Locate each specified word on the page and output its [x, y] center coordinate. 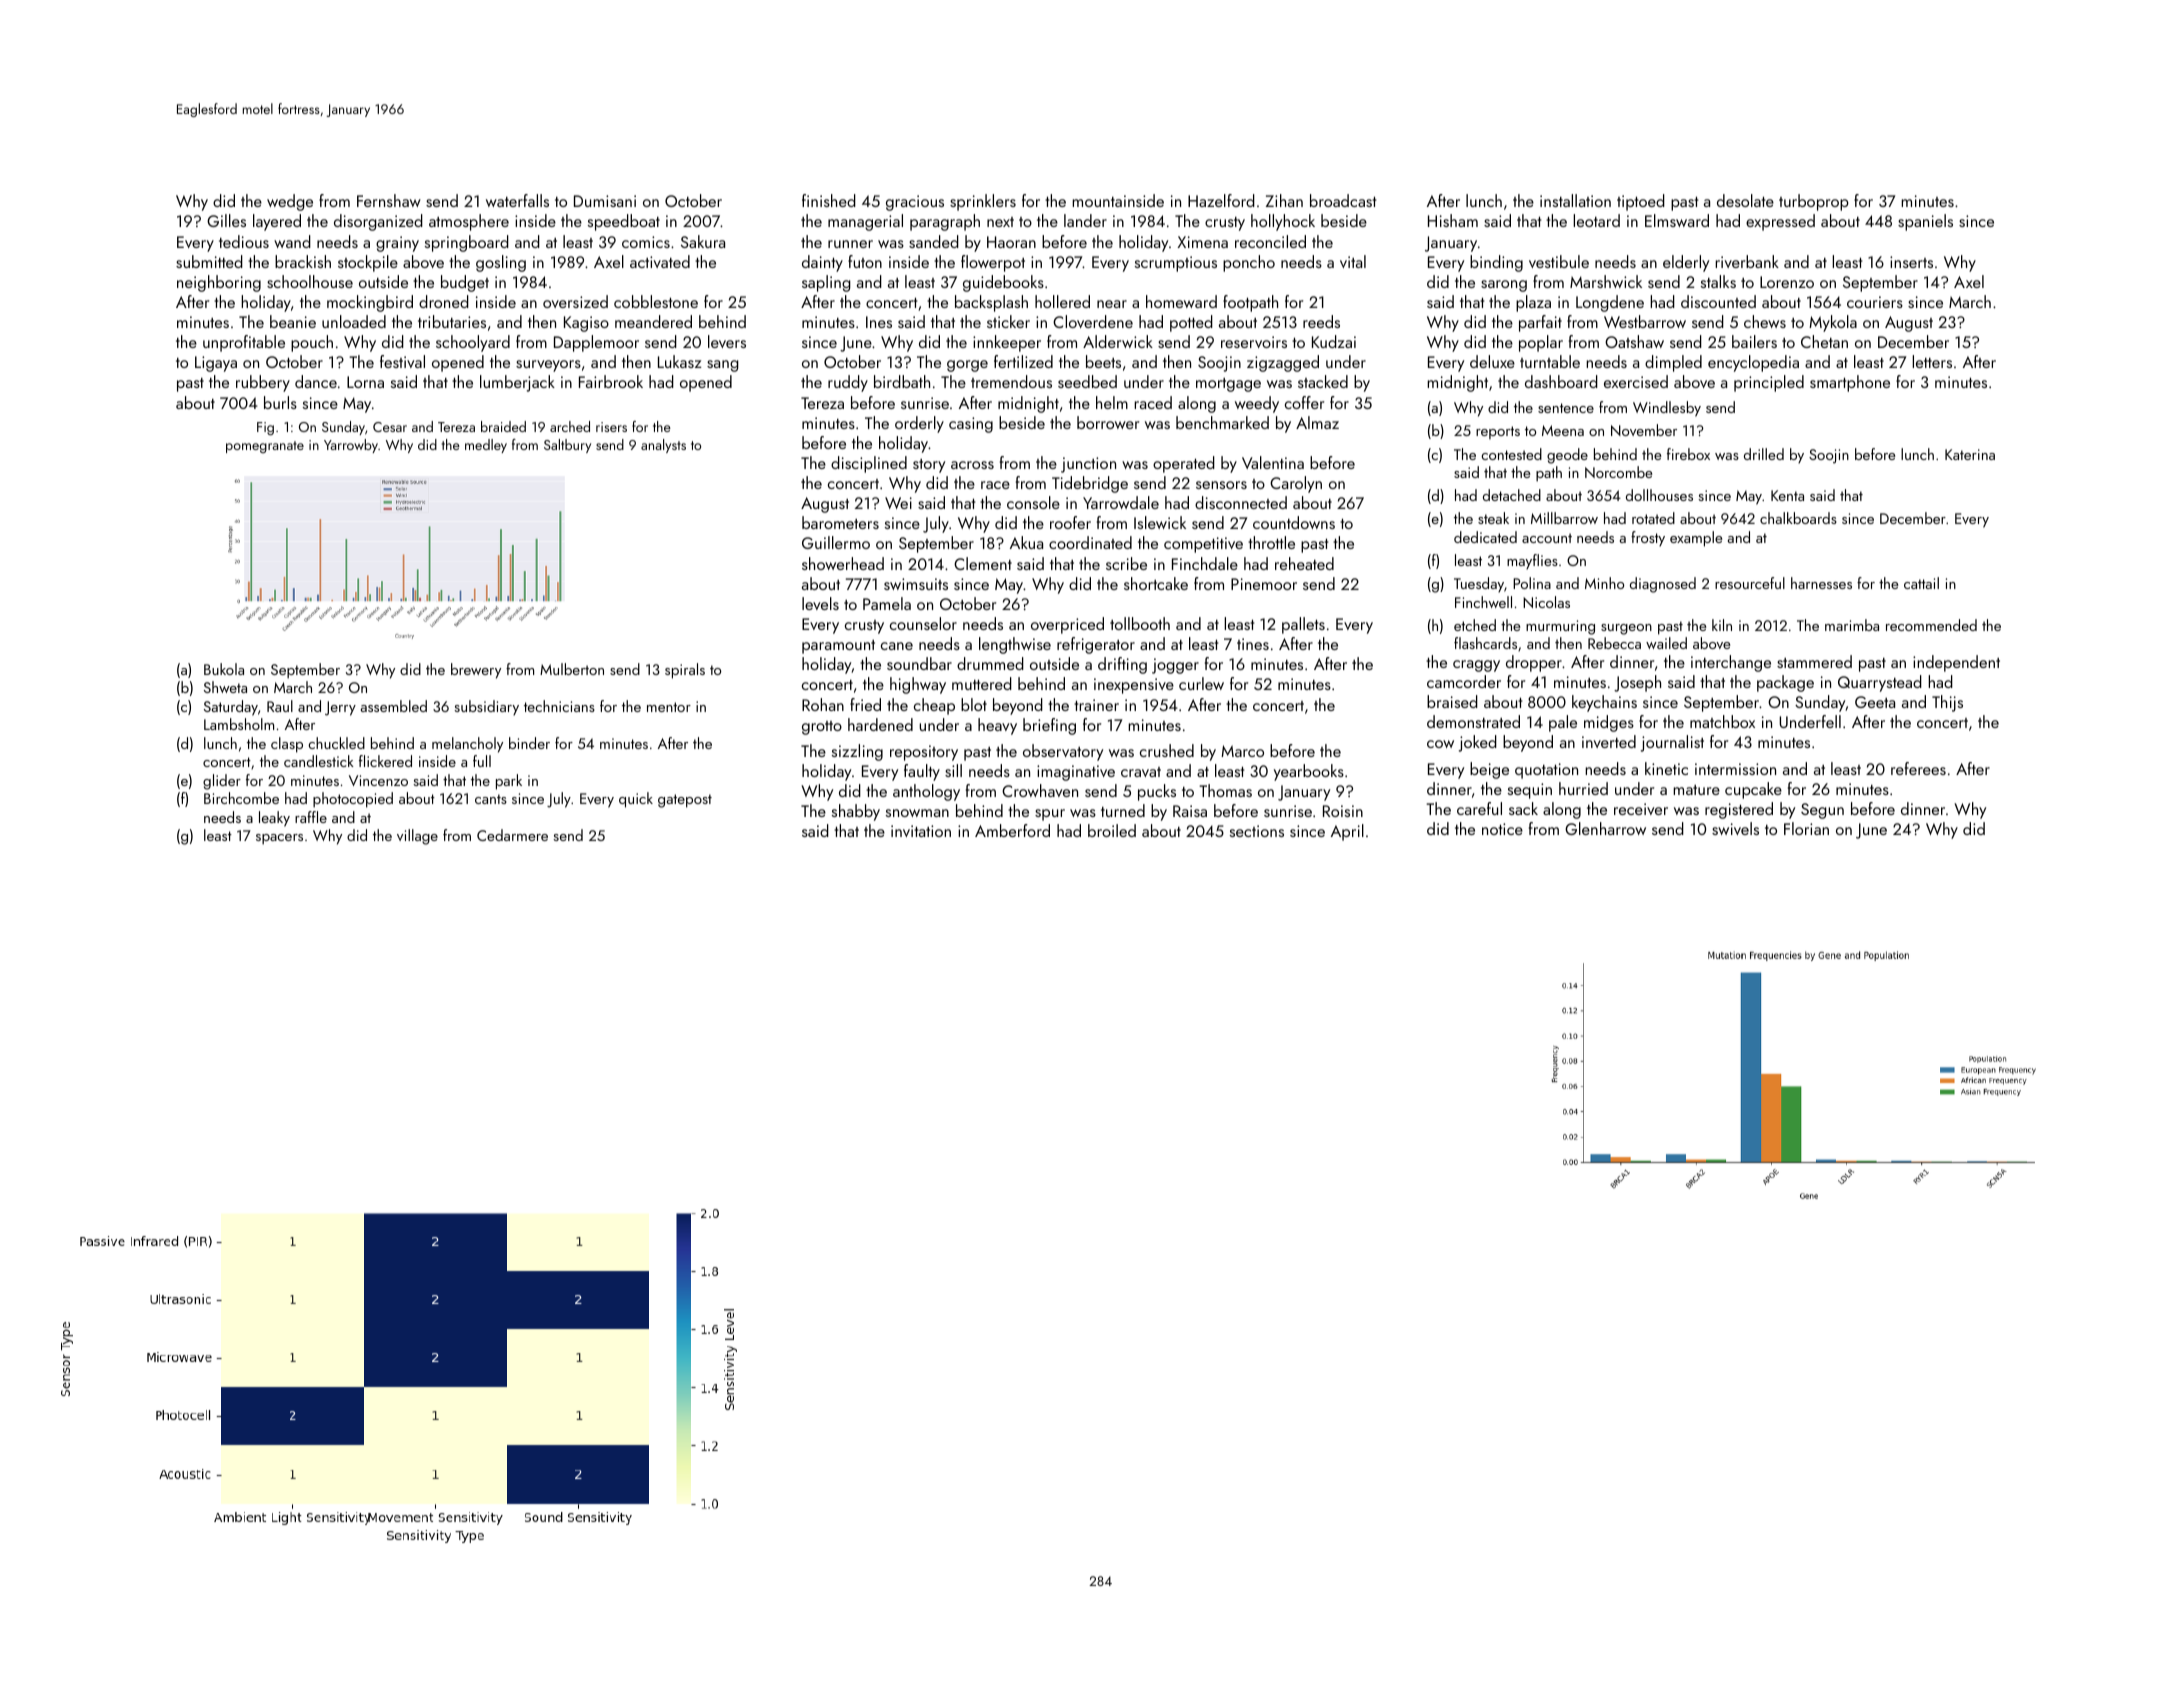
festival [402, 361]
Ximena [1202, 242]
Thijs [1947, 703]
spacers [279, 839]
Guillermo [836, 542]
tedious [244, 241]
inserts [1911, 262]
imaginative [1076, 773]
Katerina [1970, 454]
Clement [983, 563]
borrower [1108, 422]
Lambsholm [239, 724]
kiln [1722, 625]
